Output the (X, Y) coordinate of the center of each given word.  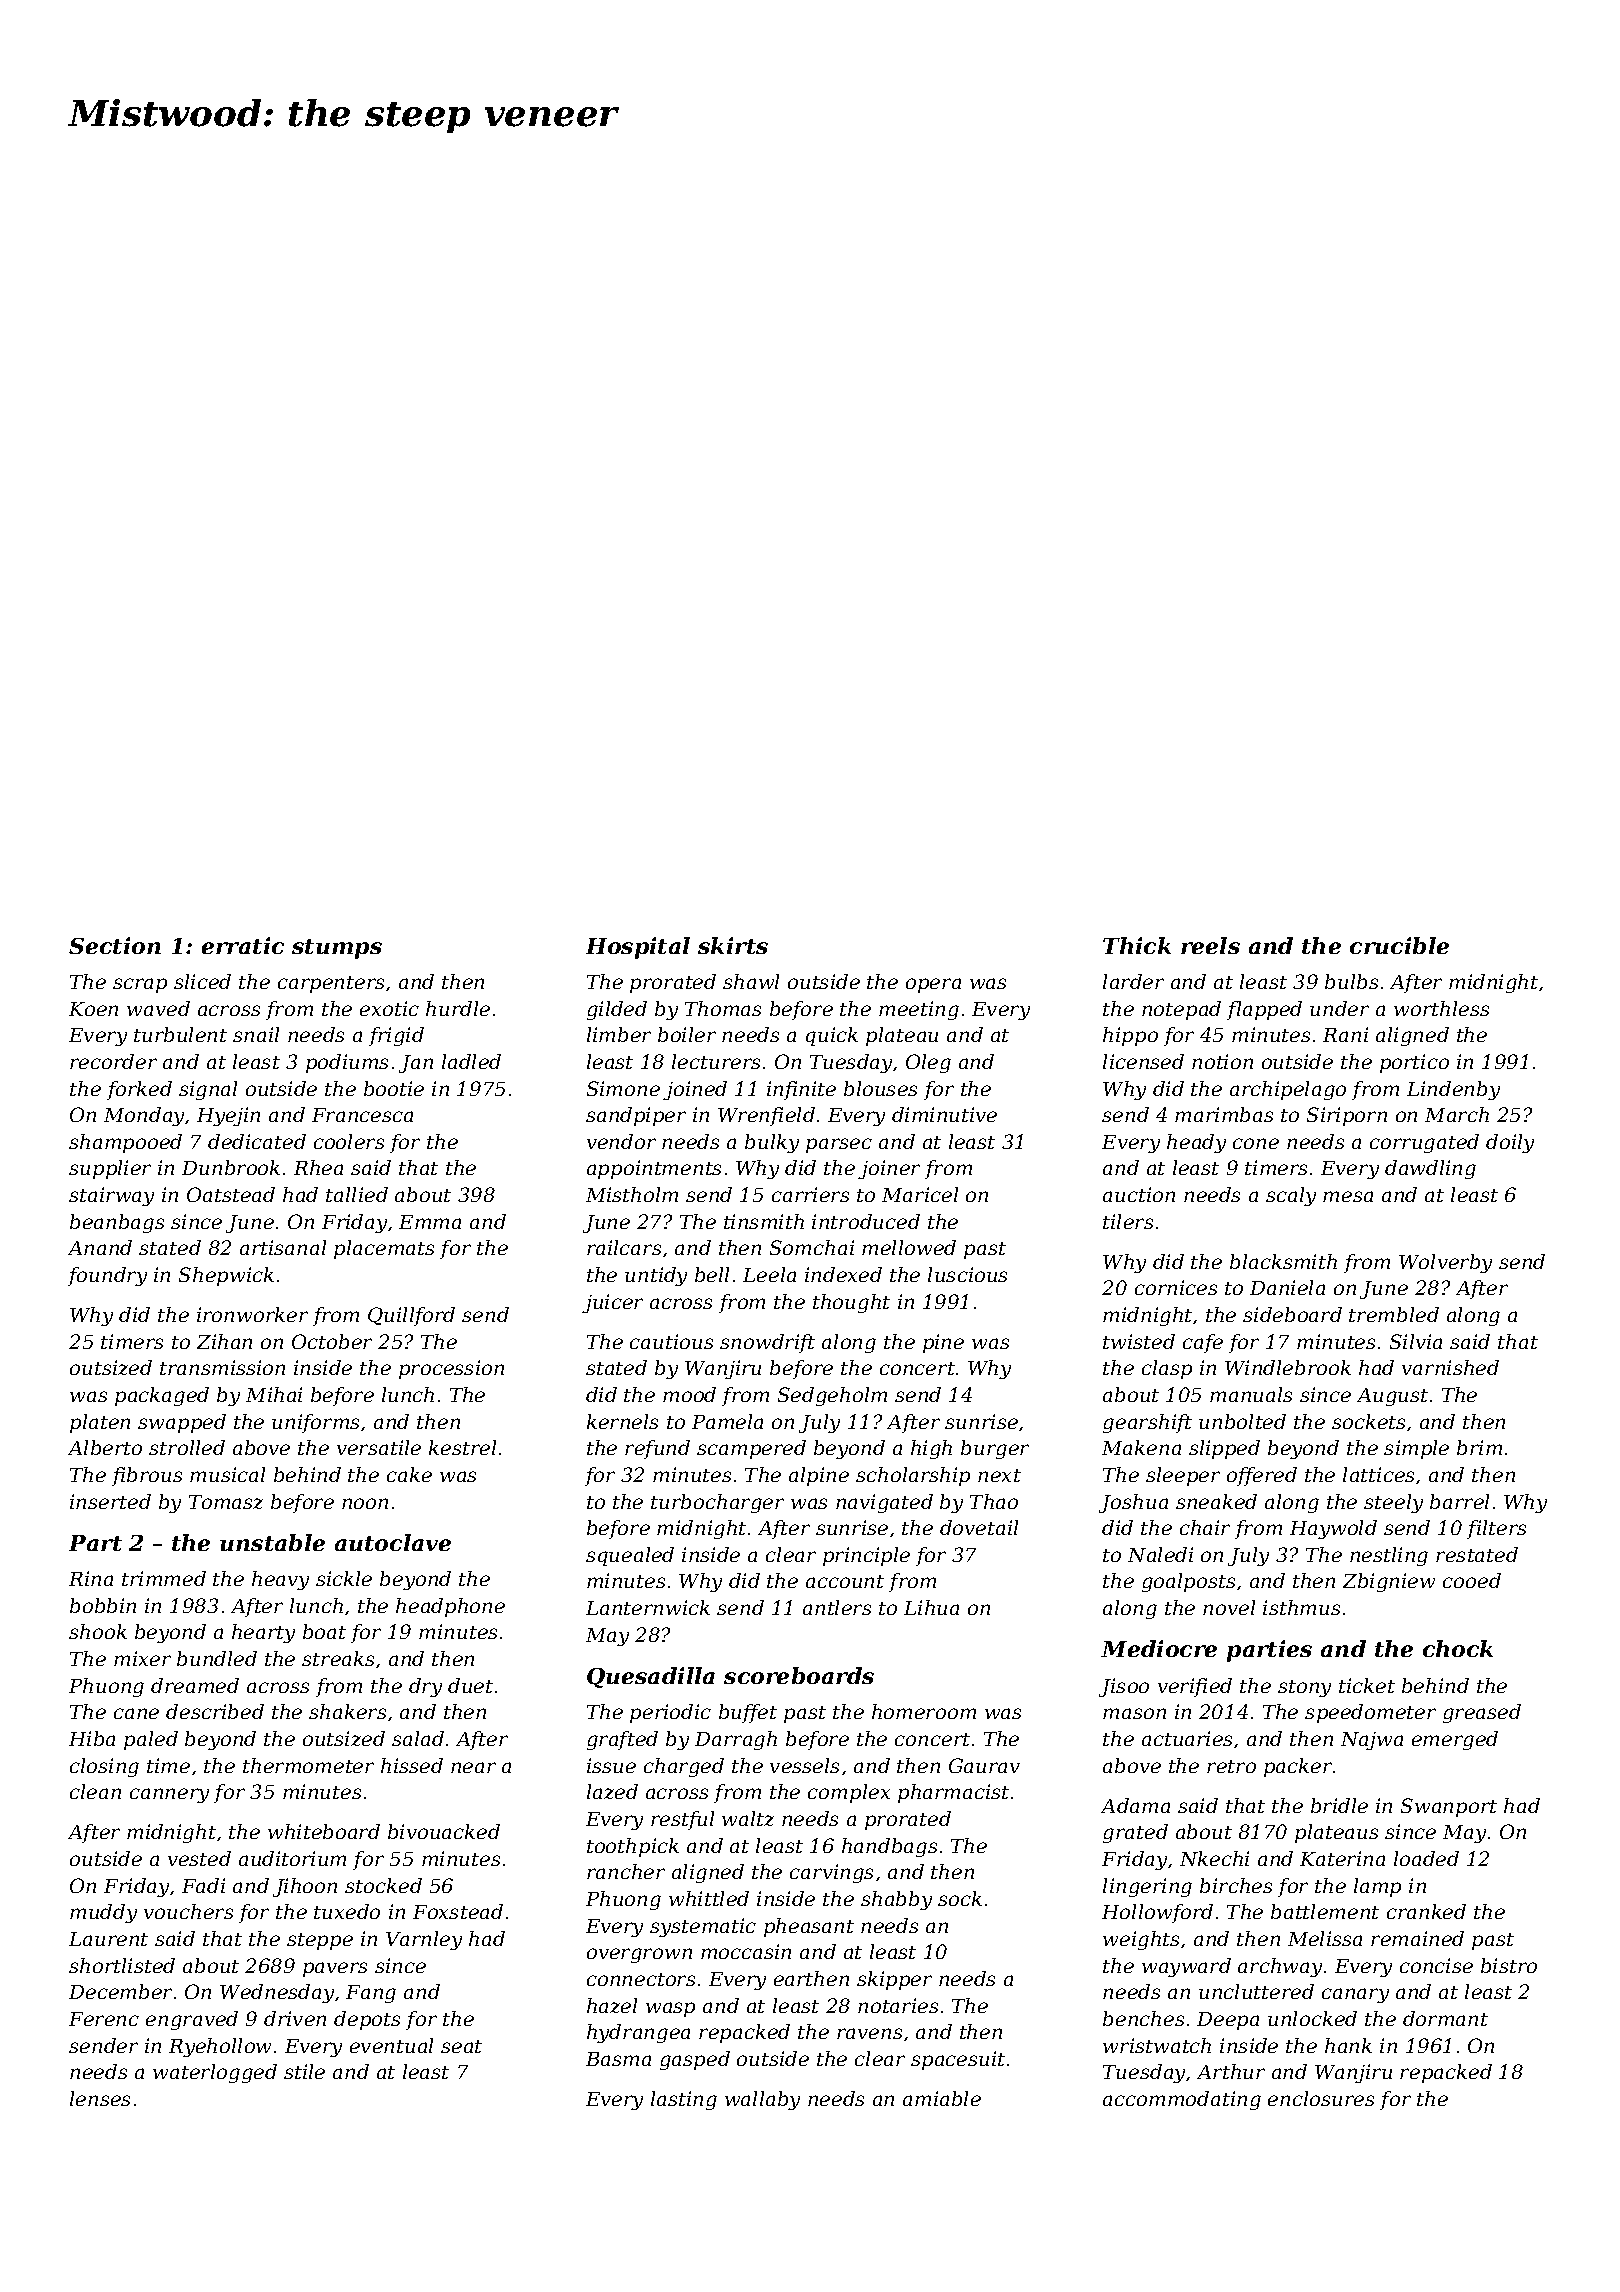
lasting (684, 2100)
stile (304, 2071)
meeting (919, 1010)
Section (115, 945)
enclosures (1321, 2098)
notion (1222, 1061)
